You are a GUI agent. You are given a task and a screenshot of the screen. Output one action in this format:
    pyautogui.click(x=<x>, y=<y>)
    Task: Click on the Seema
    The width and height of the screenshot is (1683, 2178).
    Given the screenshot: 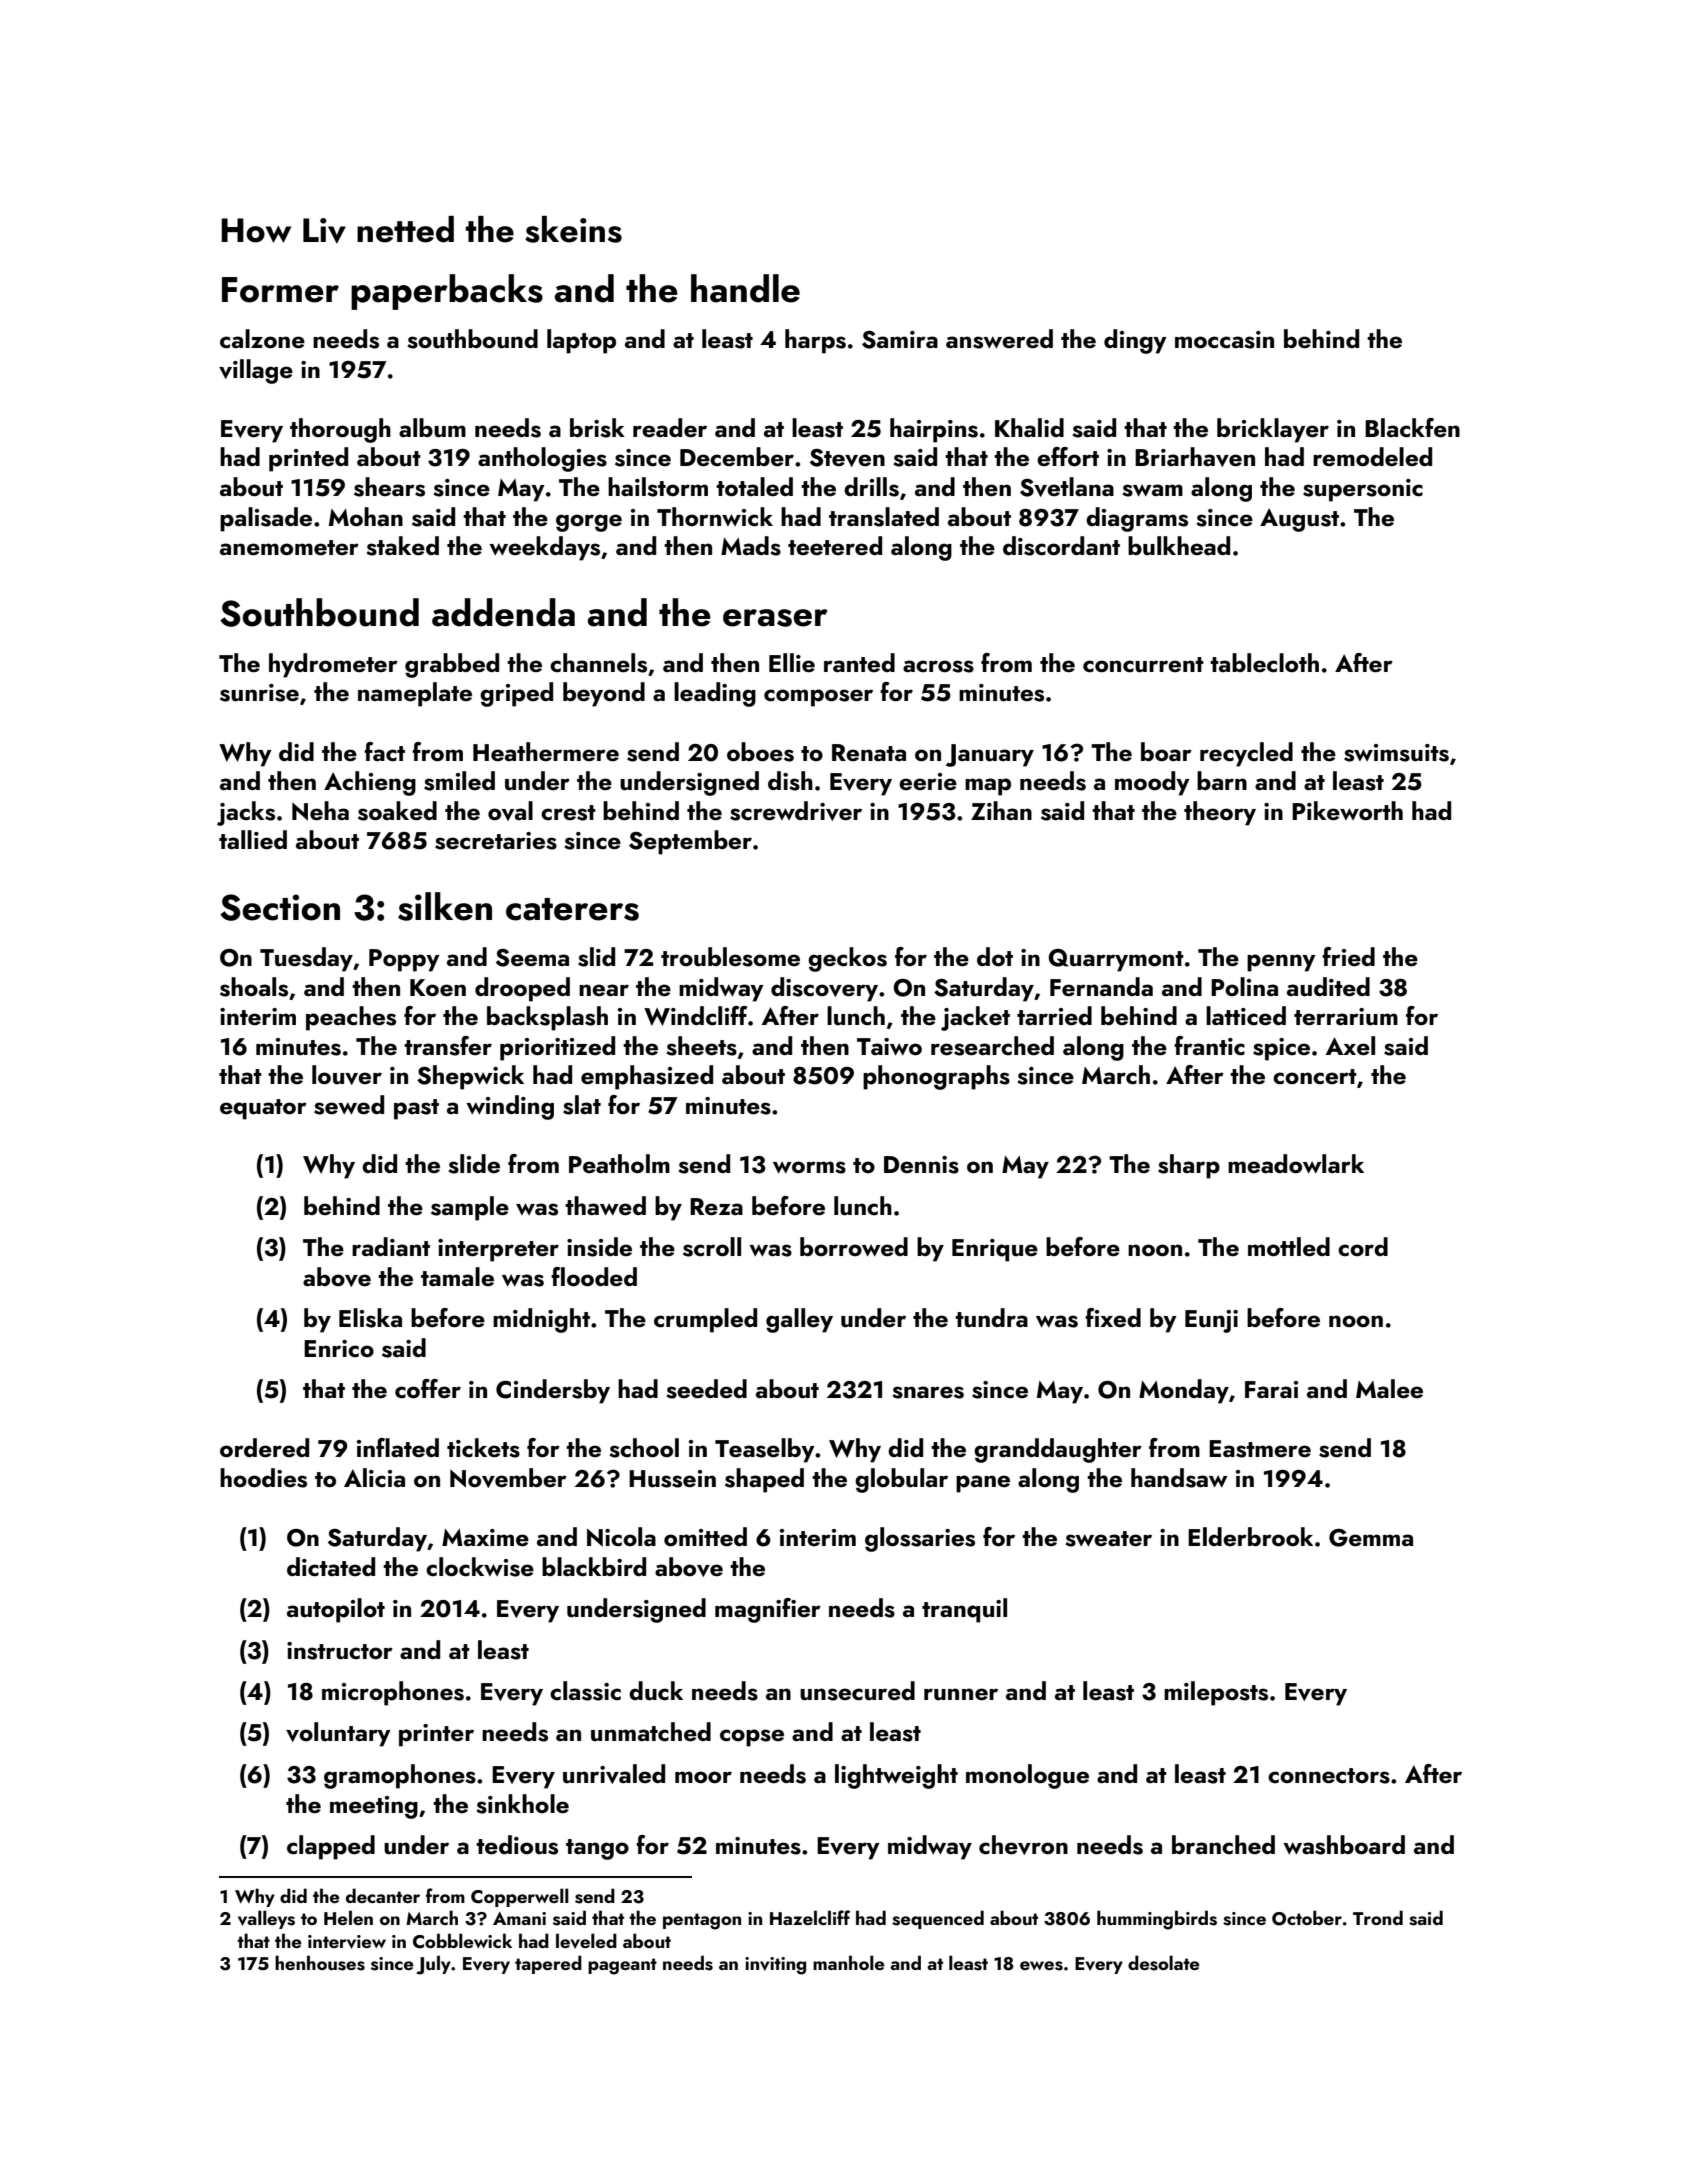 What is the action you would take?
    pyautogui.click(x=532, y=958)
